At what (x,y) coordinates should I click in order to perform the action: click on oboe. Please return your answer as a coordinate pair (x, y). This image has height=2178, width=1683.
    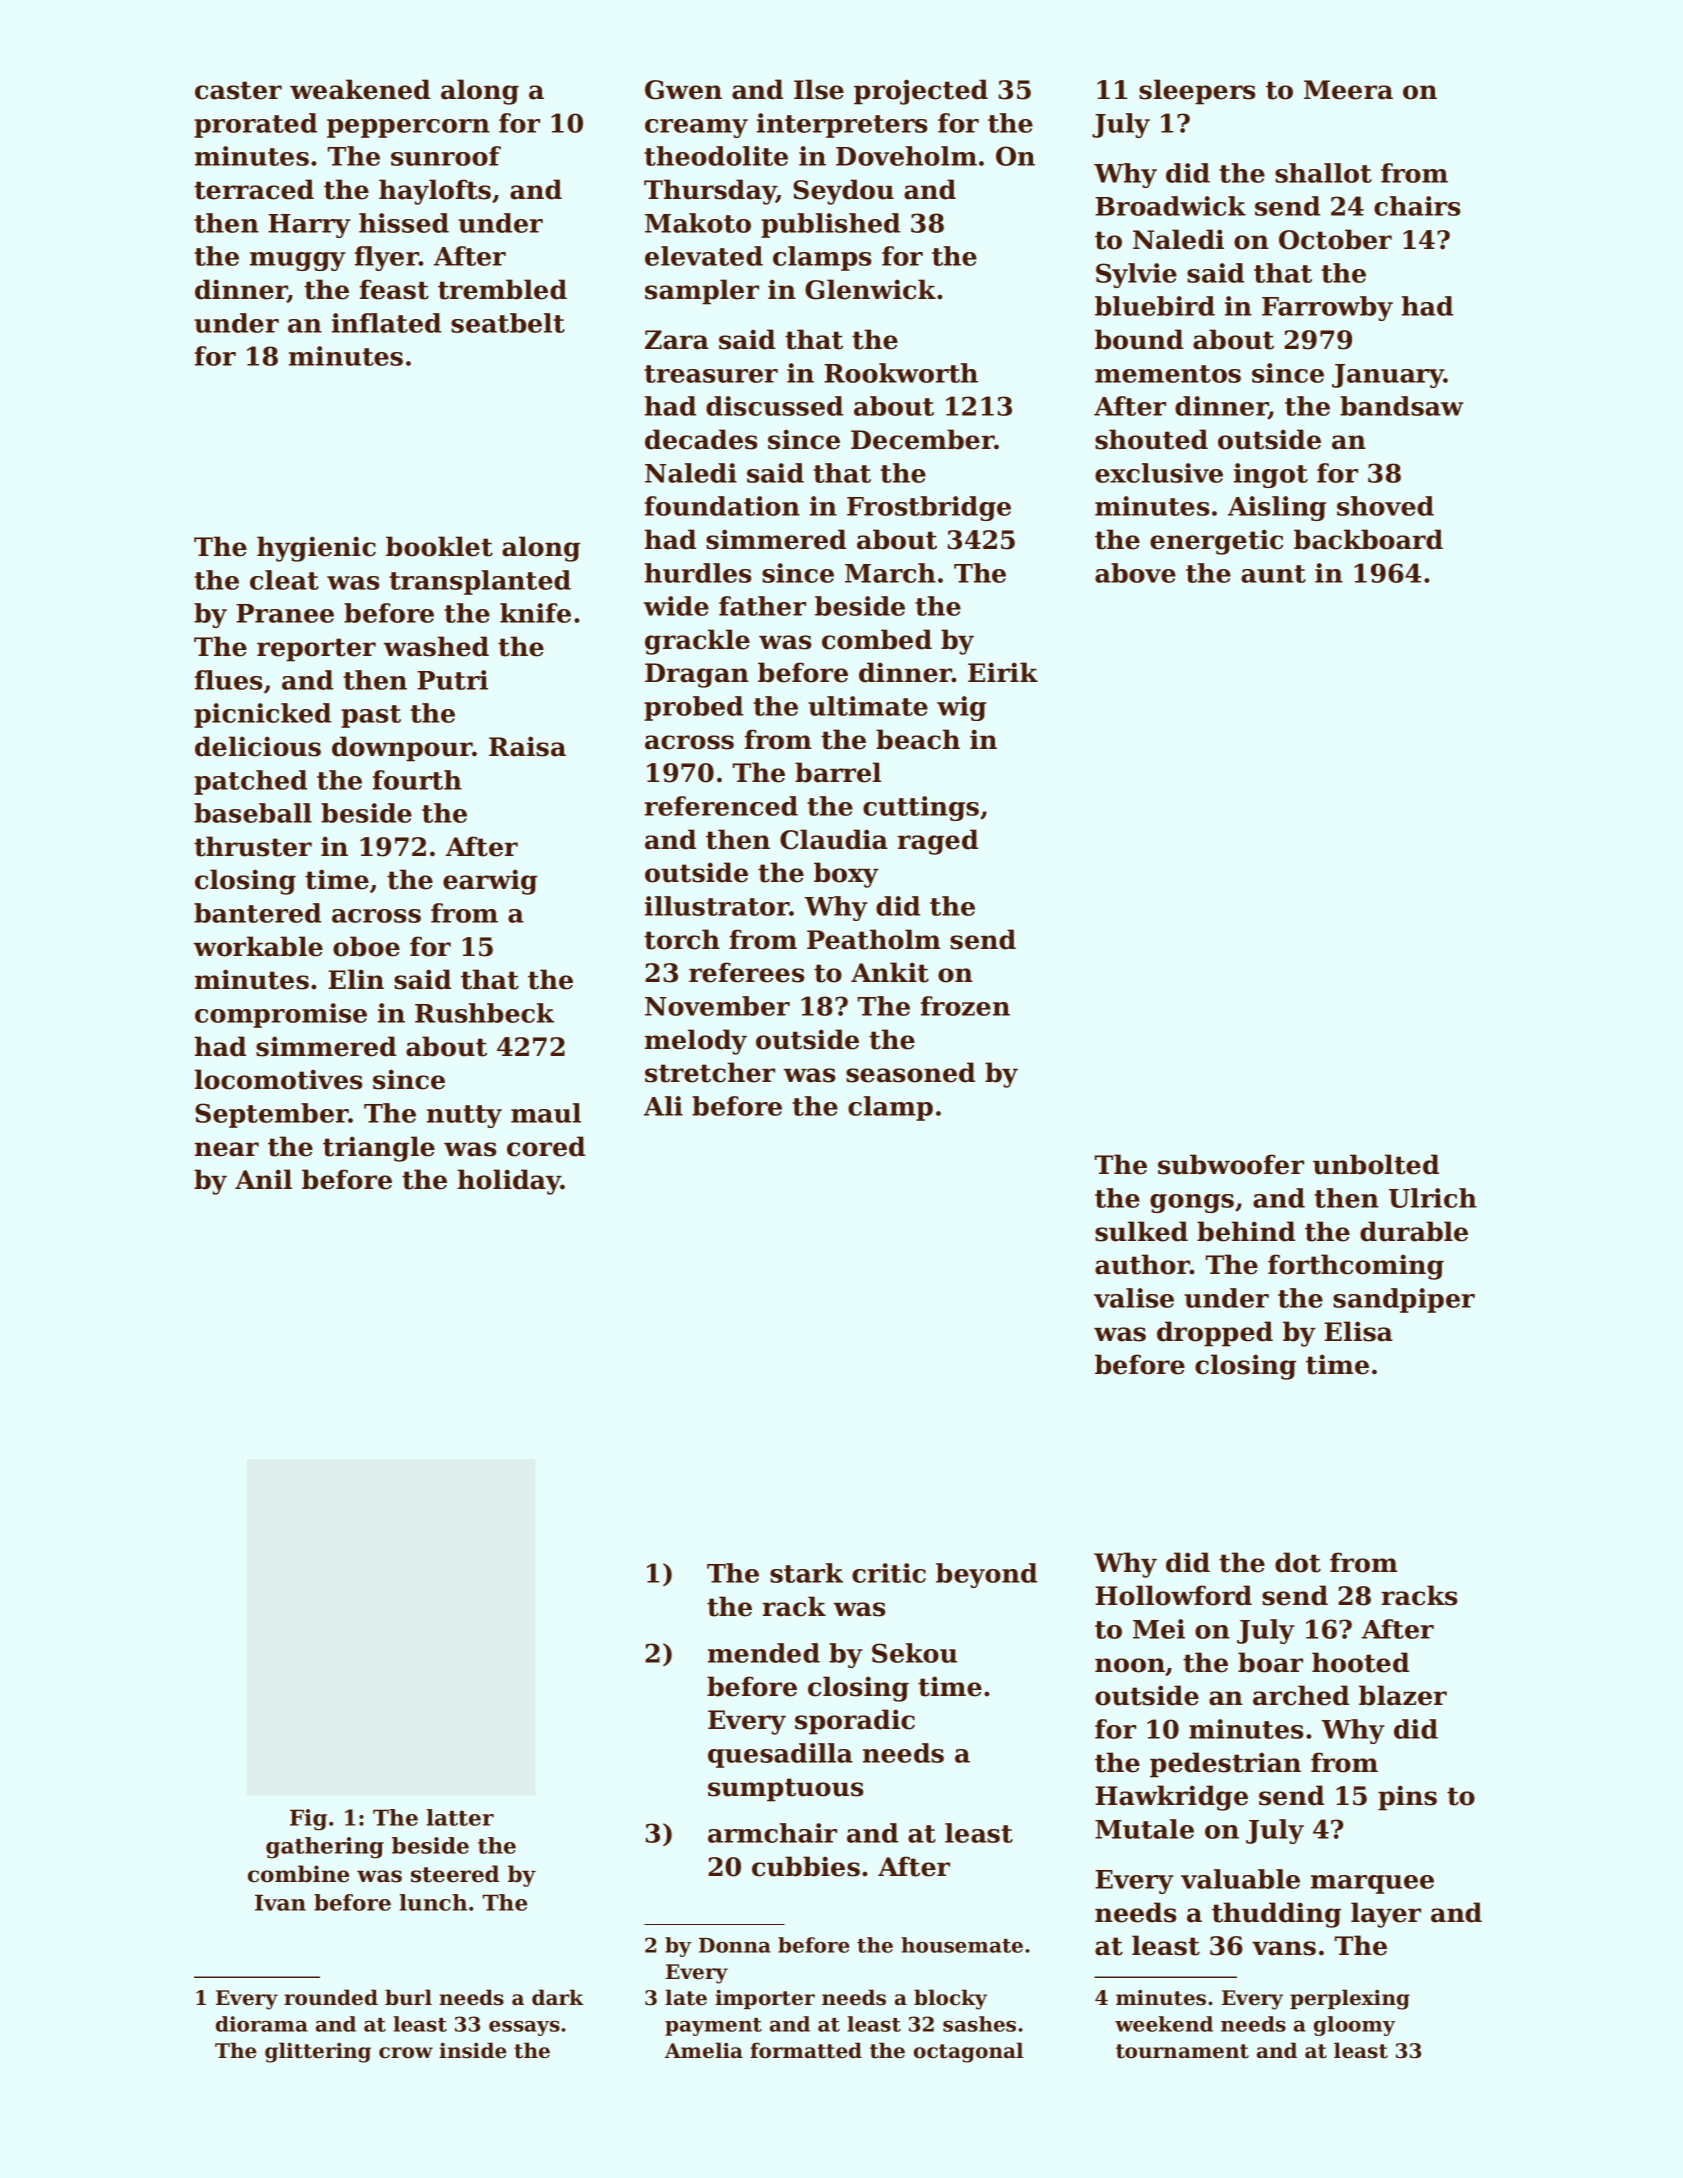
    Looking at the image, I should click on (366, 946).
